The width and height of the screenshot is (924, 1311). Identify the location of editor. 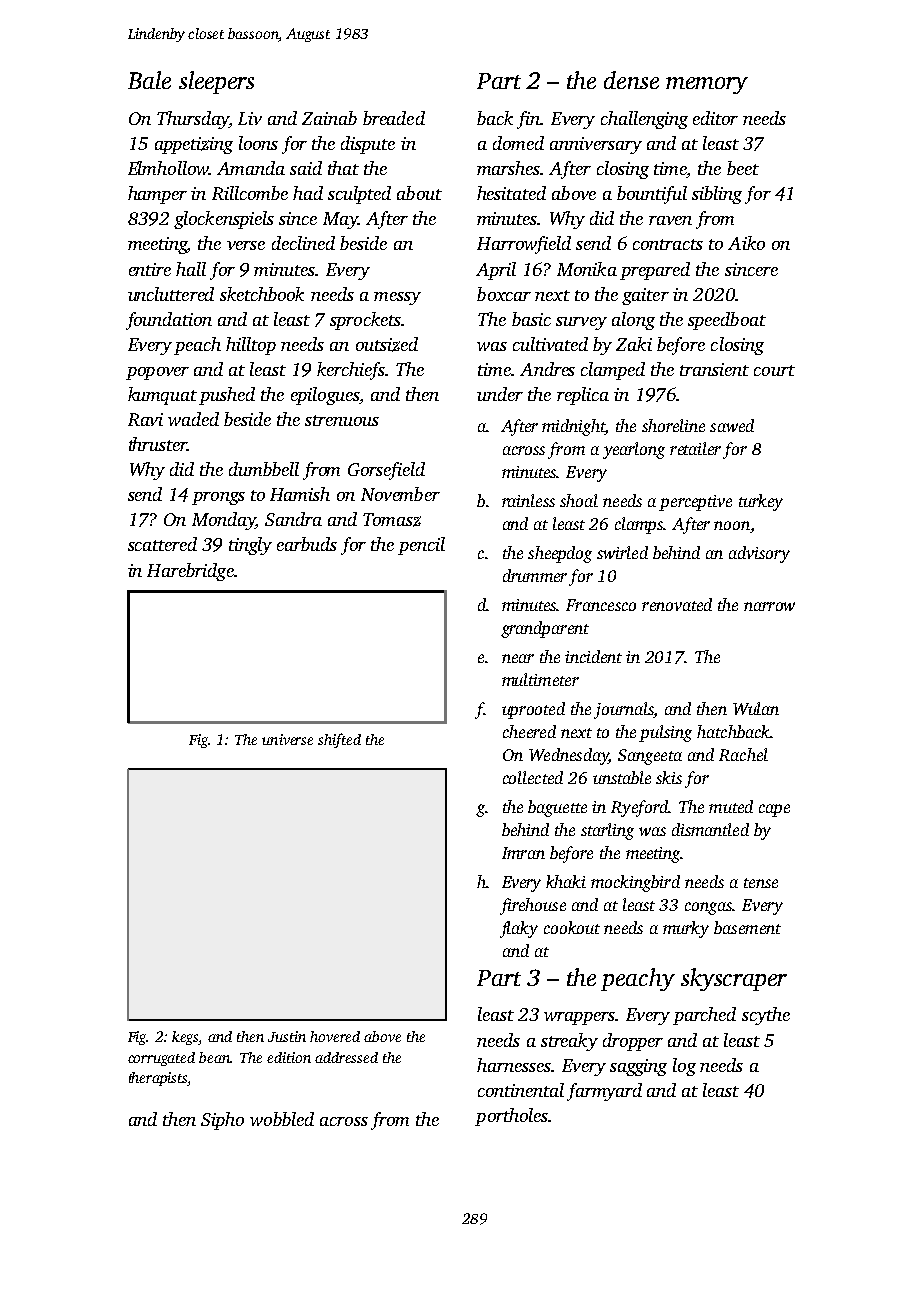
(715, 118).
